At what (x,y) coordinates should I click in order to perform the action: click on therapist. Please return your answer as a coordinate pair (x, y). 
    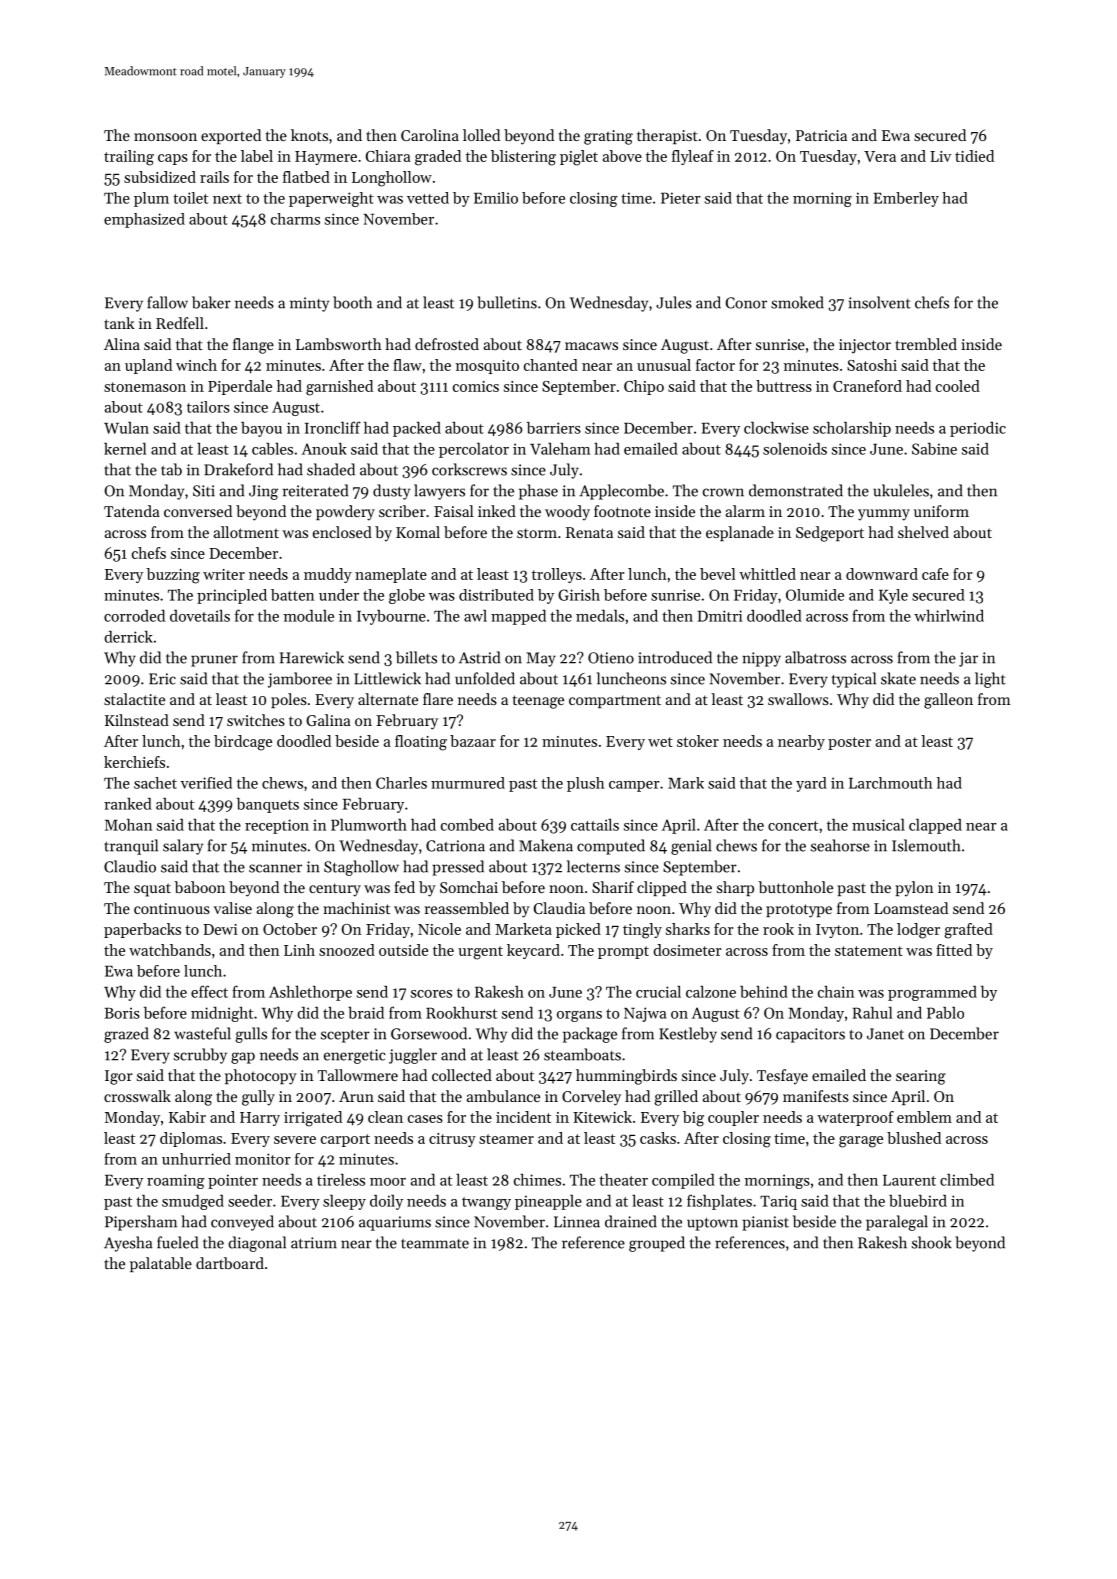
    Looking at the image, I should click on (667, 136).
